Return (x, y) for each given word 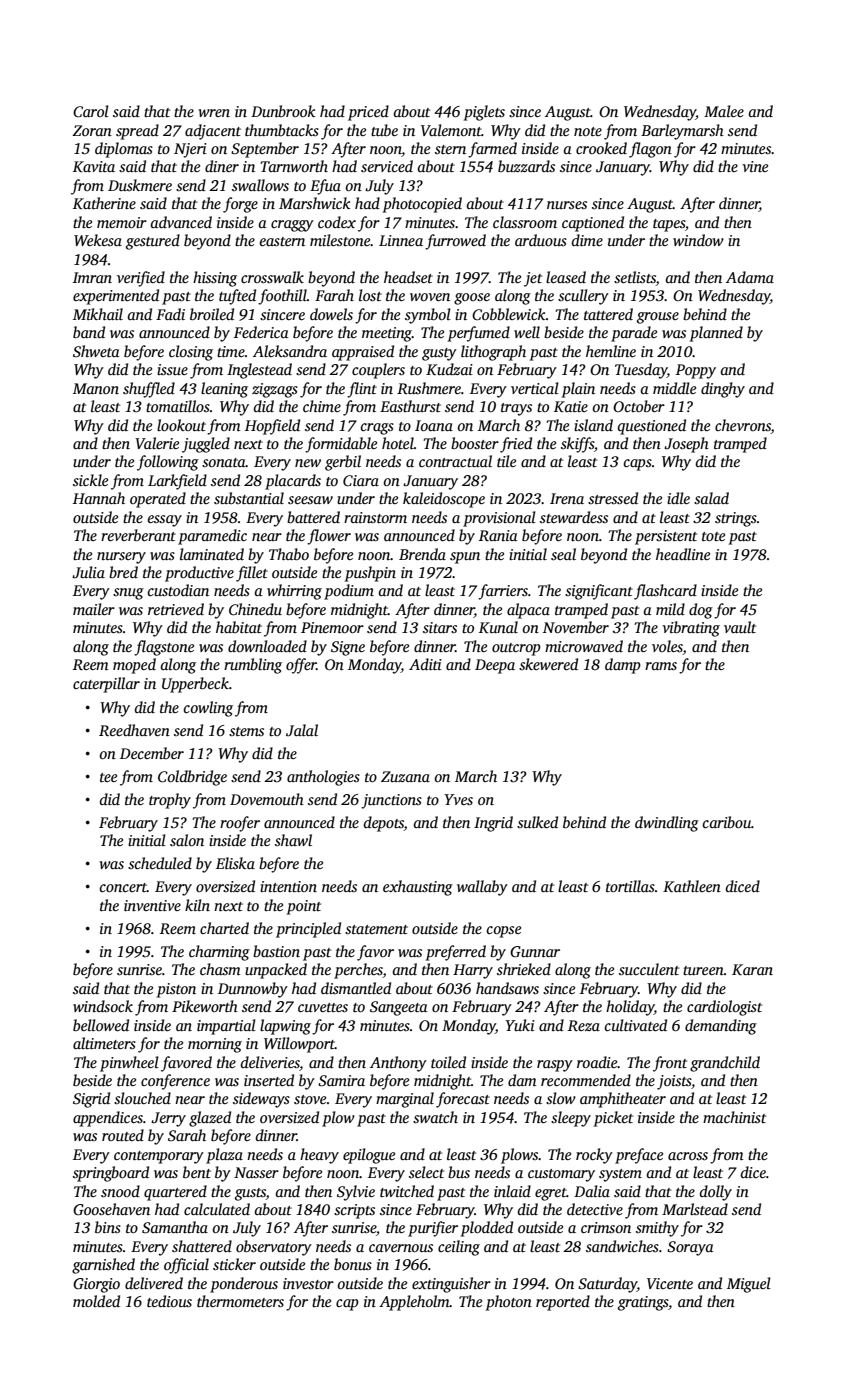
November (576, 627)
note (588, 131)
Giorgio (96, 1285)
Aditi (425, 664)
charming (219, 953)
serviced (387, 166)
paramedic (212, 537)
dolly (716, 1193)
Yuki (520, 1025)
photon (509, 1303)
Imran (92, 277)
